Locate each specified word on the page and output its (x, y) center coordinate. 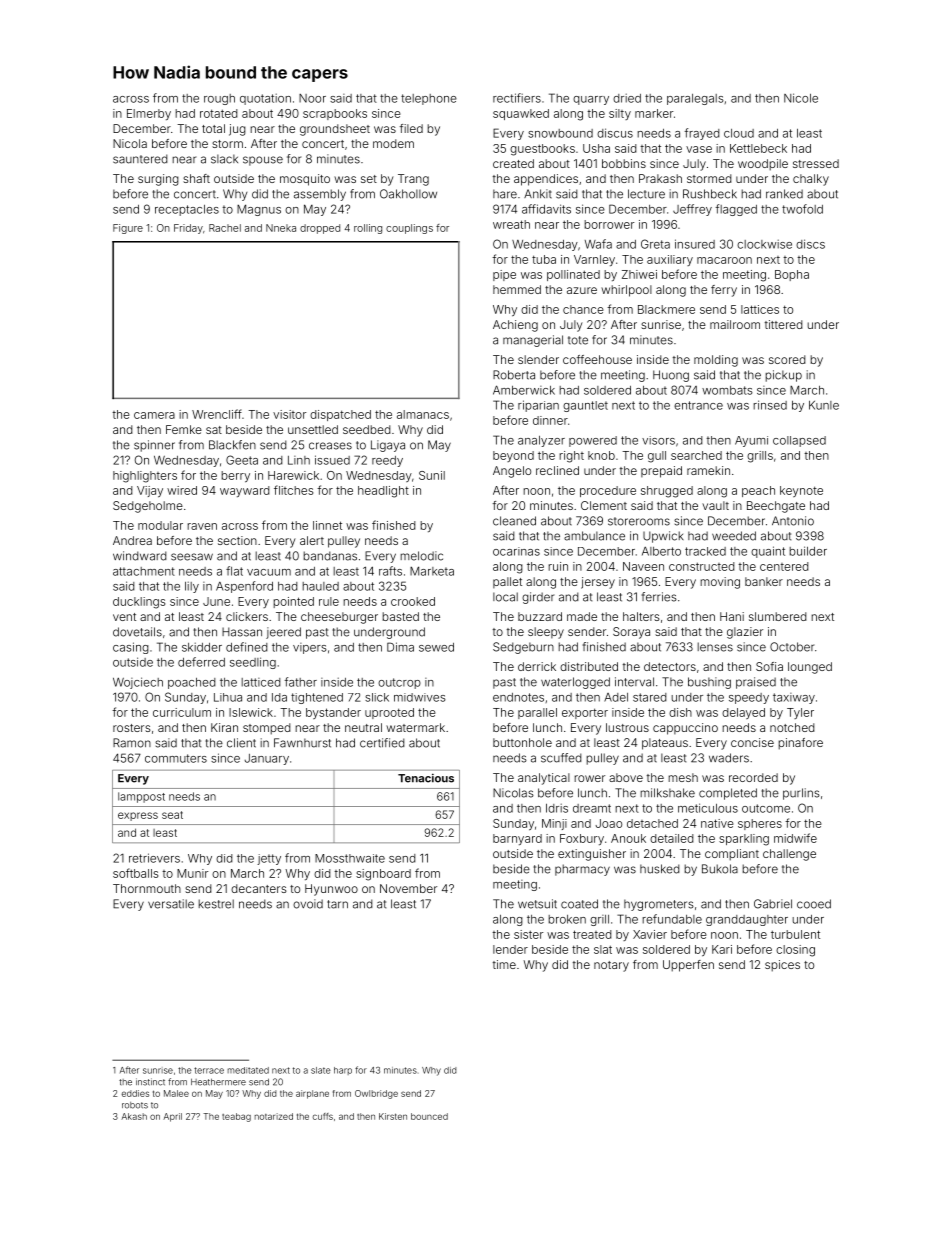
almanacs (423, 414)
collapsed (799, 441)
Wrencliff (217, 414)
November (408, 888)
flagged (736, 210)
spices (782, 966)
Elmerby (149, 114)
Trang (413, 180)
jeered (283, 633)
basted (400, 616)
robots (135, 1105)
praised (756, 683)
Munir (192, 873)
